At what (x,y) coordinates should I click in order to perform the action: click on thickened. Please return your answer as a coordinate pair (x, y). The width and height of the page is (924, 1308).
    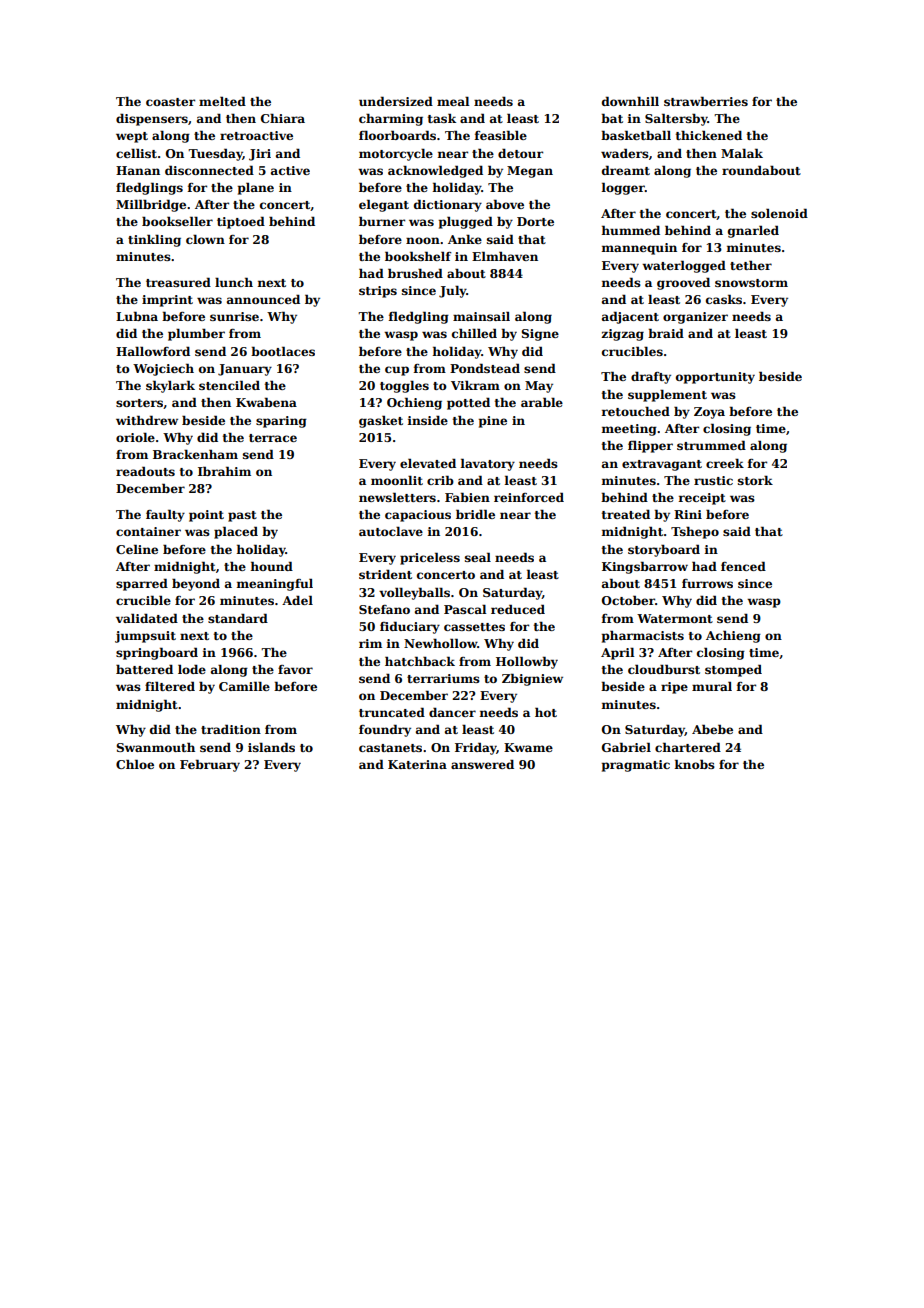
    Looking at the image, I should click on (709, 135).
